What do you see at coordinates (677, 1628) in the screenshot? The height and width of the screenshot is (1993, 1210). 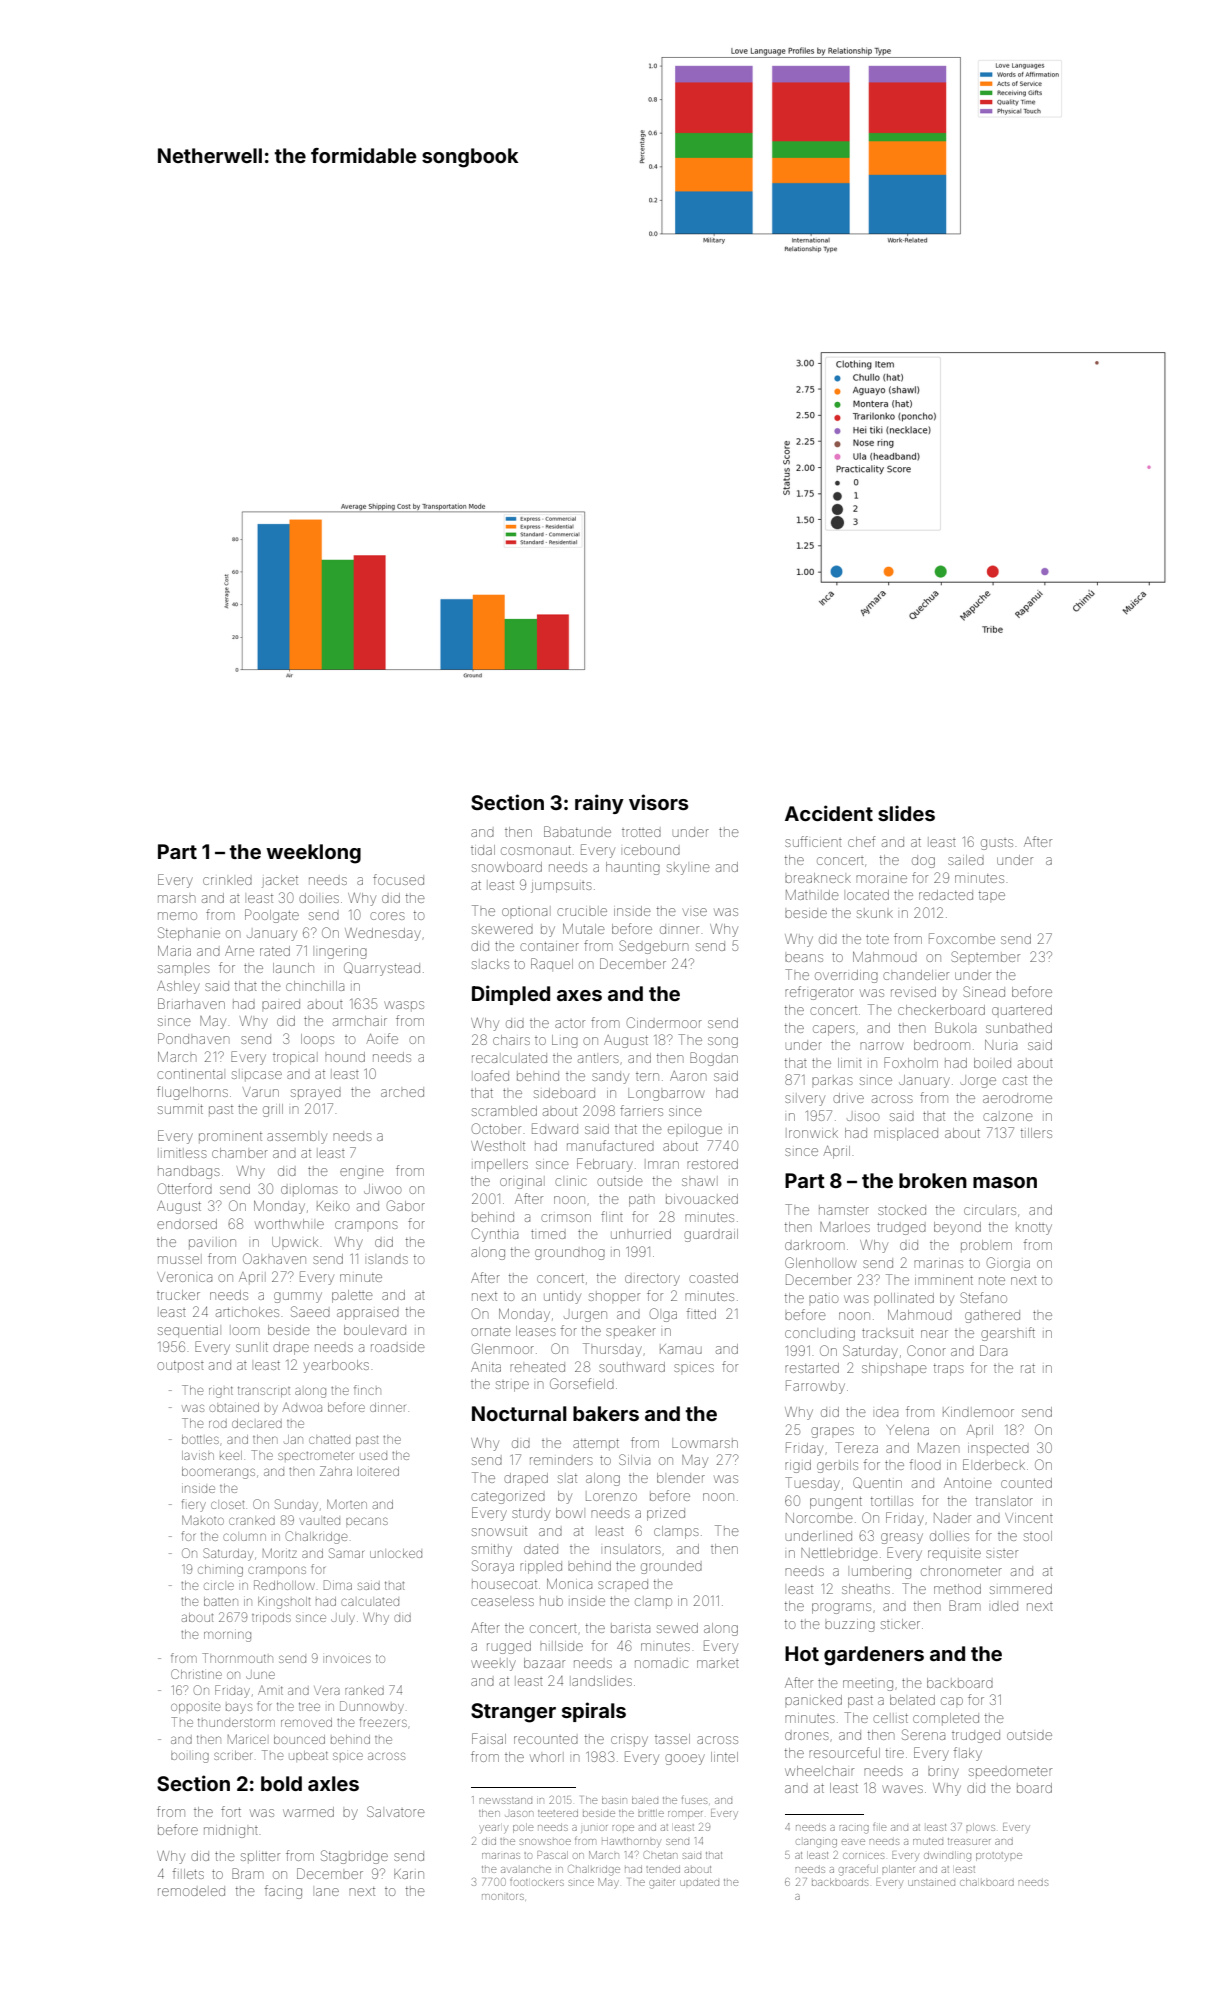 I see `sewed` at bounding box center [677, 1628].
